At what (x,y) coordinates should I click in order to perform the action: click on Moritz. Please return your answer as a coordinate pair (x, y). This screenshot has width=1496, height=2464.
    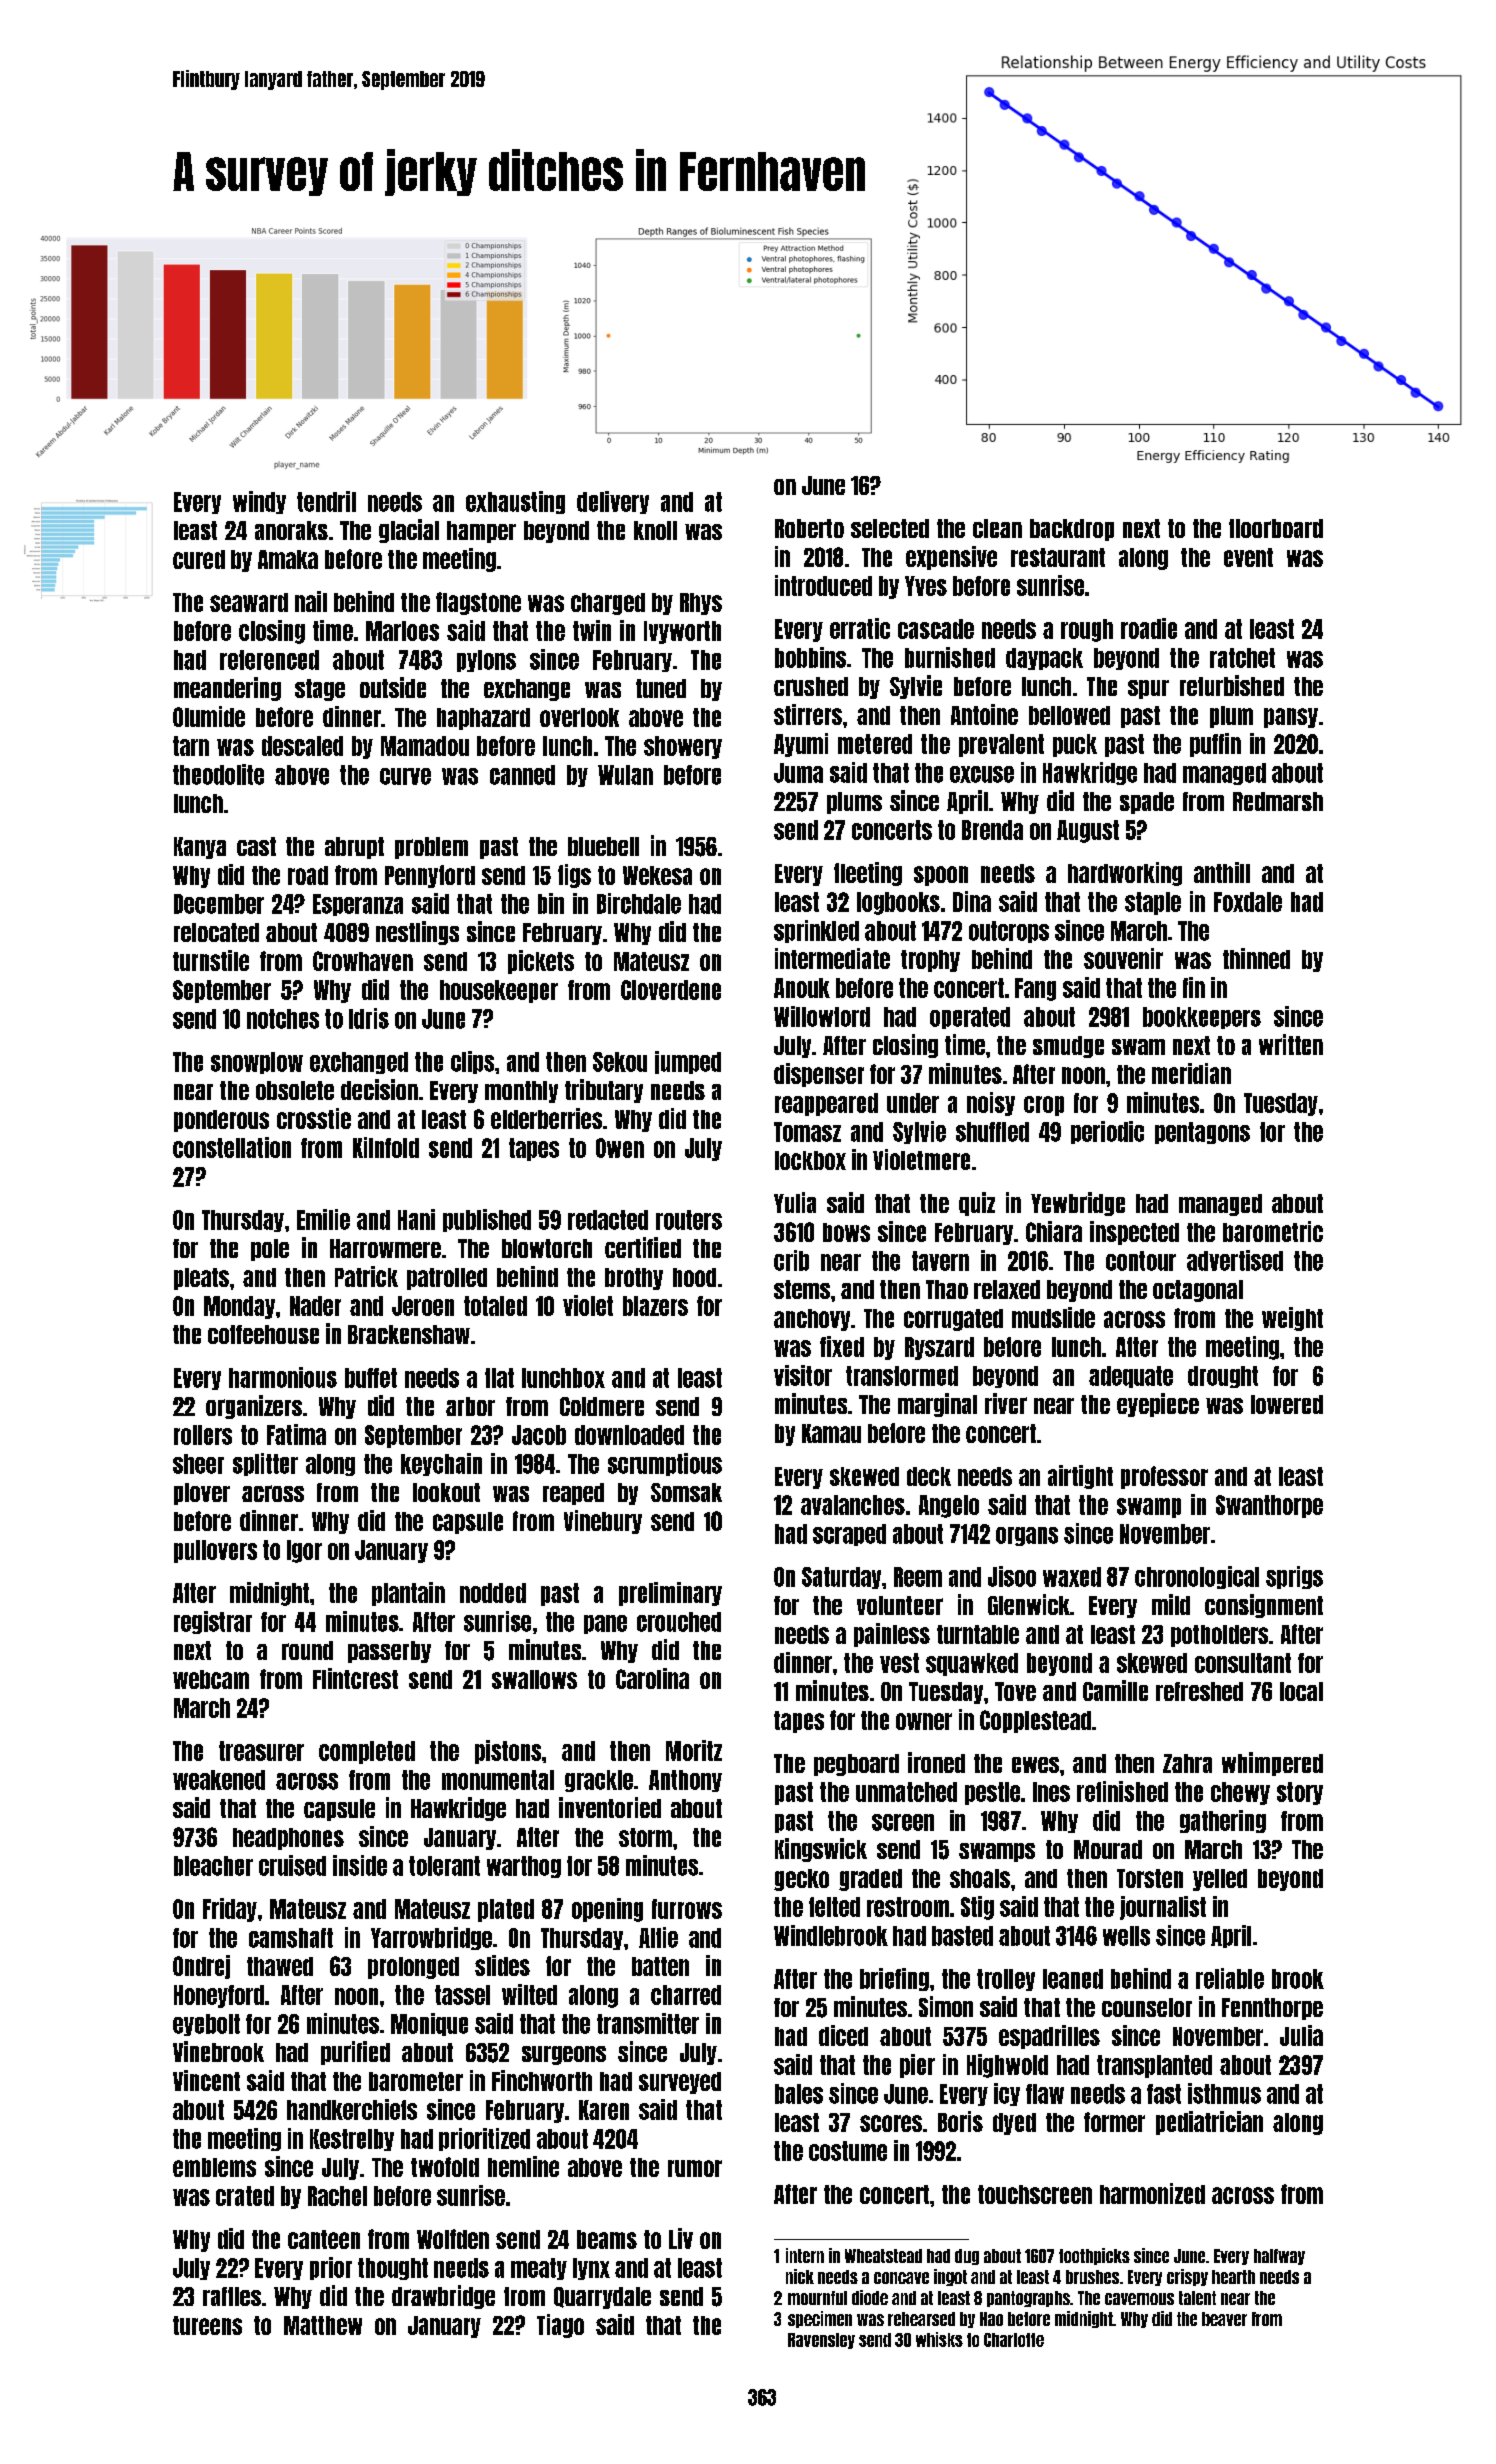
    Looking at the image, I should click on (694, 1750).
